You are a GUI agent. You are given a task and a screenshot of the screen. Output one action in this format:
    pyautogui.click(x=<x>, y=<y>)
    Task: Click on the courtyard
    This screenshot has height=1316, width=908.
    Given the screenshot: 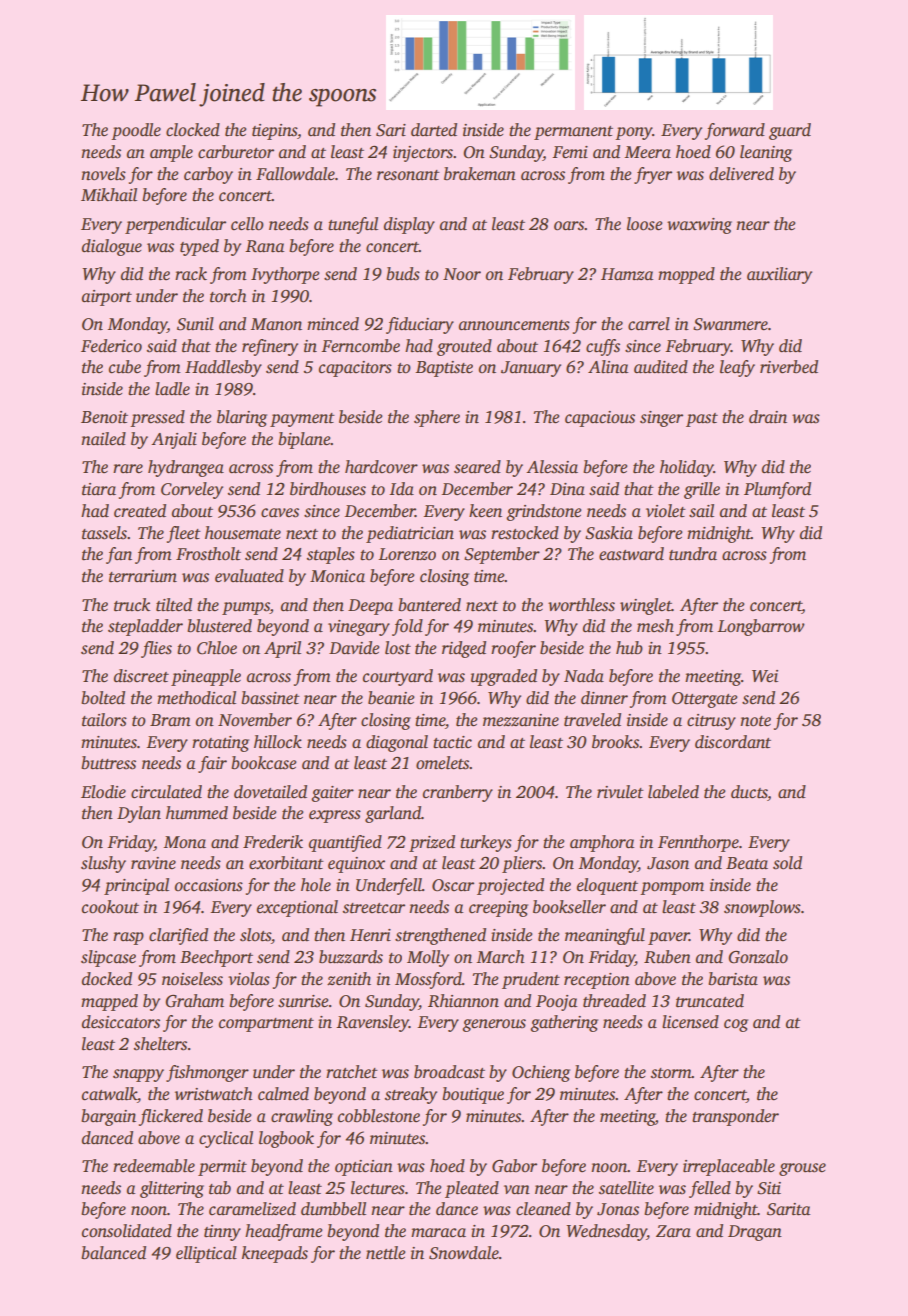 What is the action you would take?
    pyautogui.click(x=398, y=677)
